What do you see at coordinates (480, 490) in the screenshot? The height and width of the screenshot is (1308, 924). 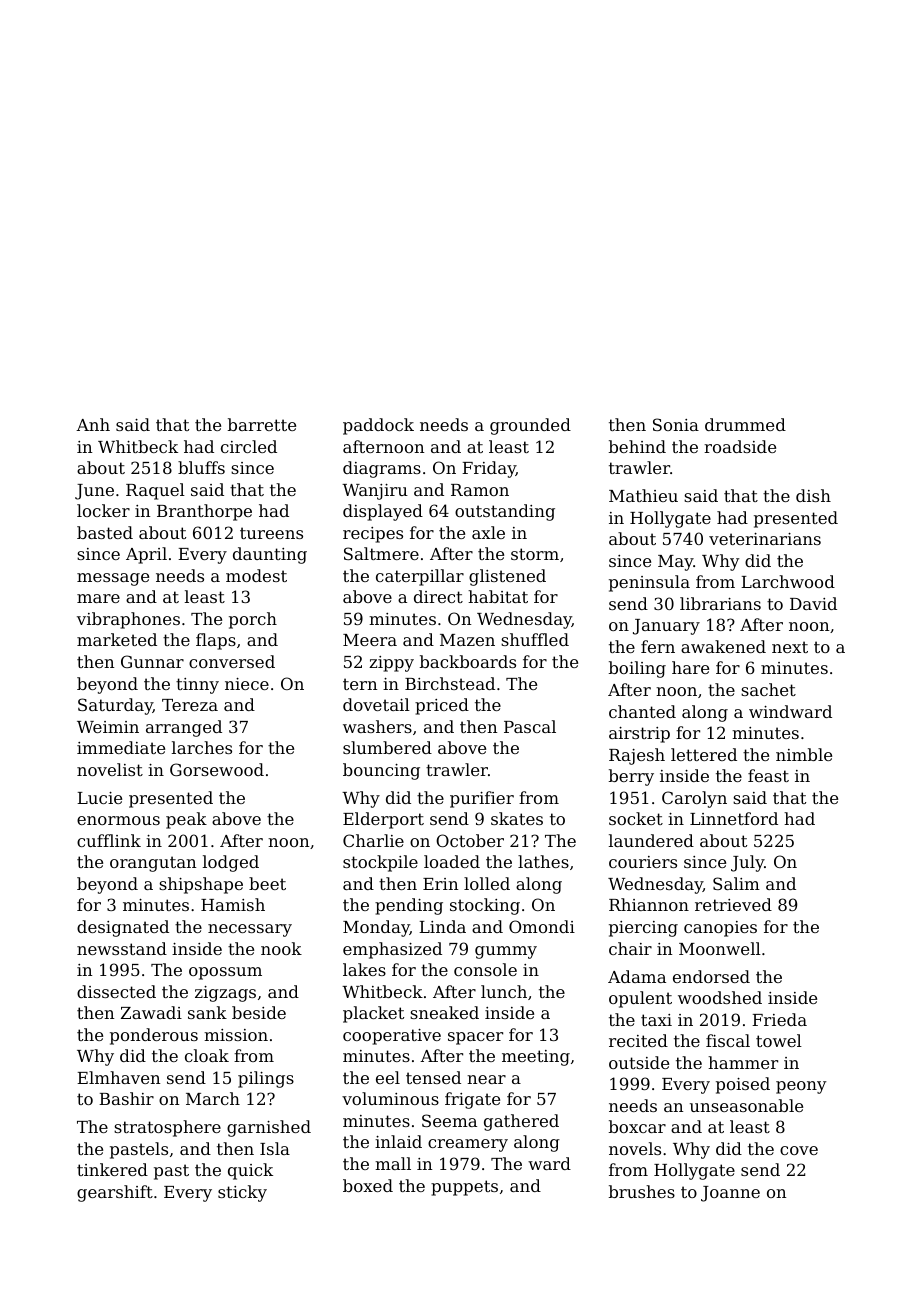 I see `Ramon` at bounding box center [480, 490].
